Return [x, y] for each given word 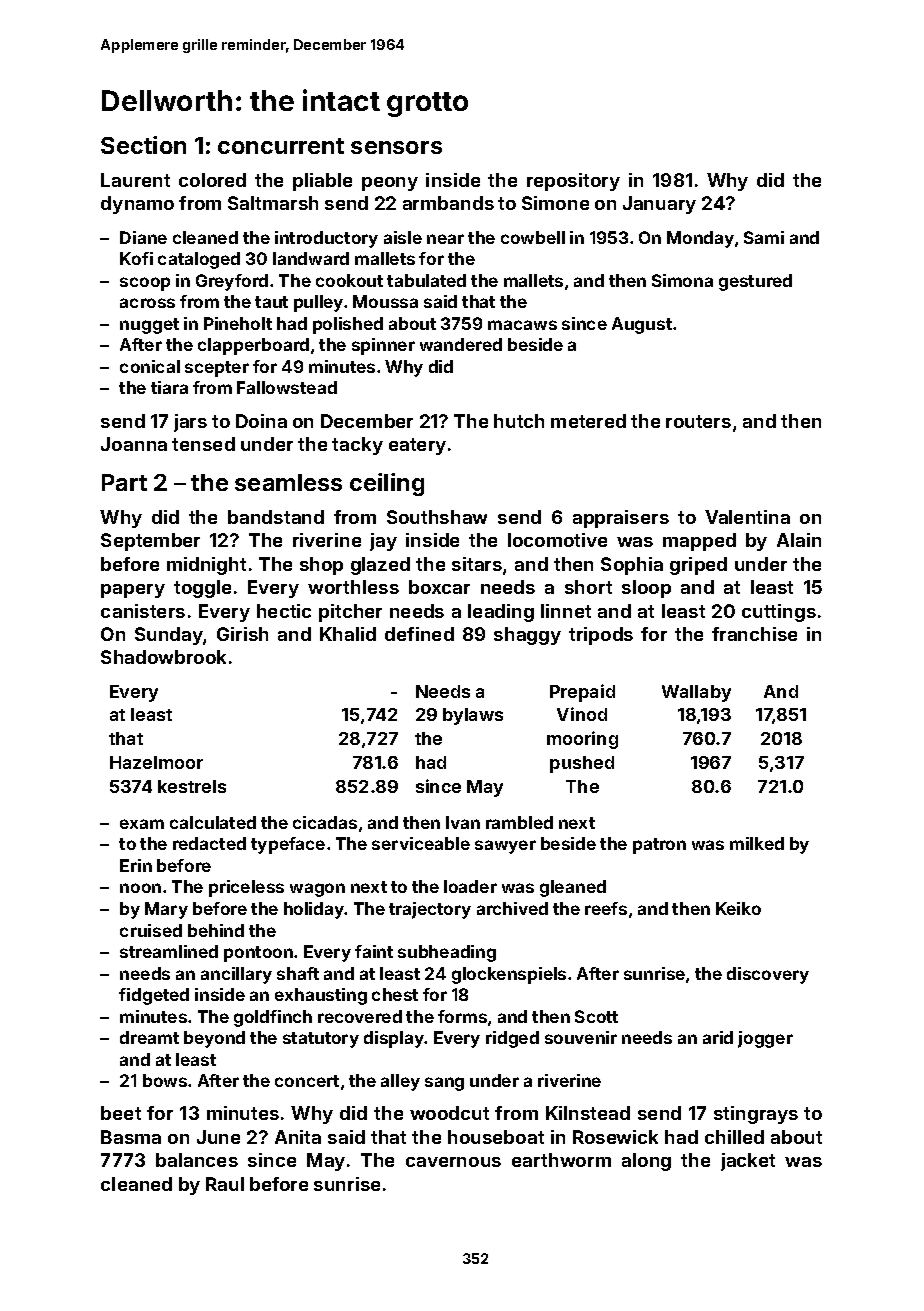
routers [698, 421]
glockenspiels [509, 975]
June [218, 1137]
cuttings [779, 613]
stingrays [756, 1115]
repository [573, 182]
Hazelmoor [156, 762]
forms [462, 1016]
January [659, 205]
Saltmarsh [273, 203]
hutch [519, 421]
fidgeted [154, 996]
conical [150, 366]
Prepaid [582, 693]
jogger [765, 1039]
